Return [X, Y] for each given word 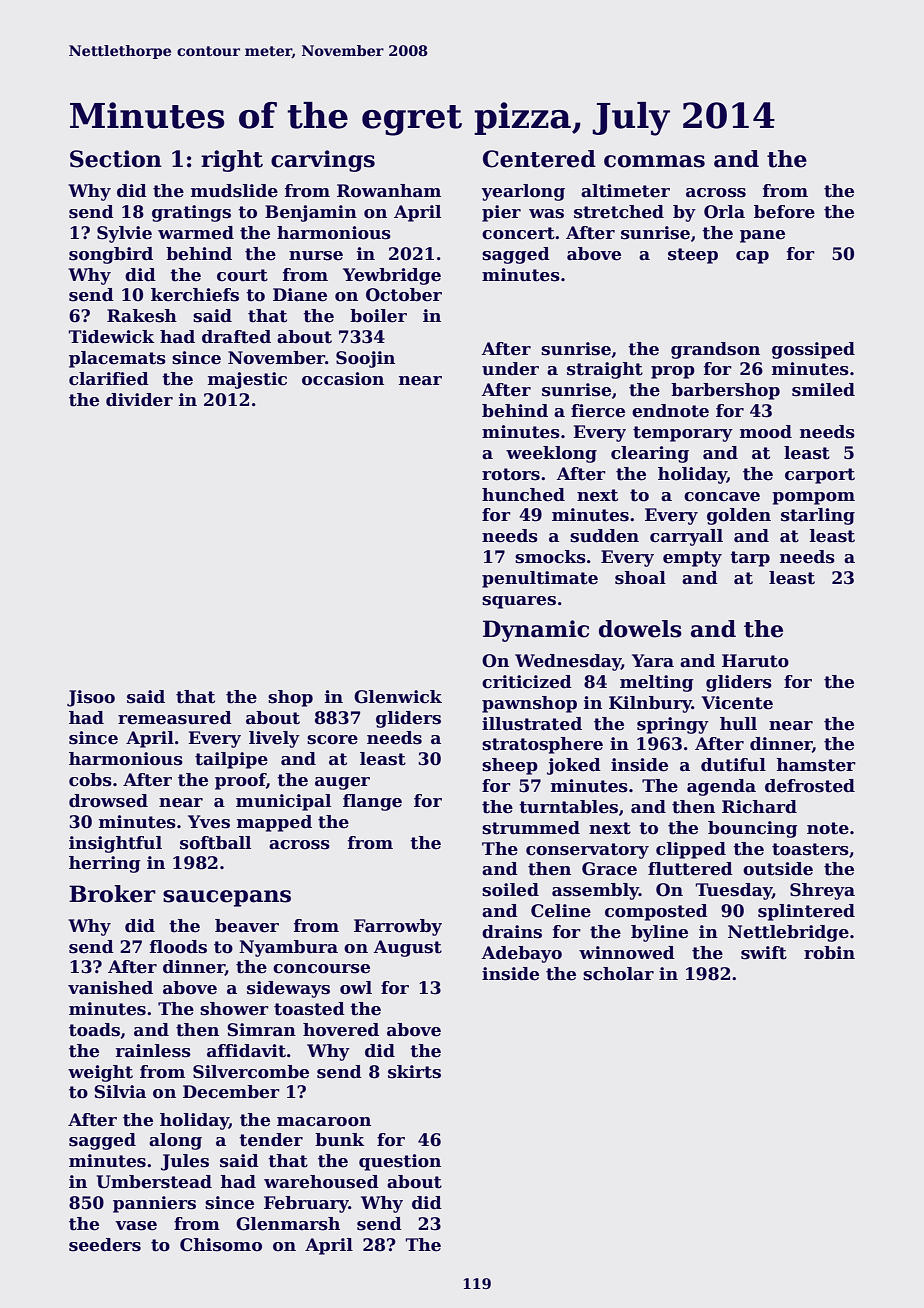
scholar [618, 974]
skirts [414, 1072]
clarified [109, 379]
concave [722, 497]
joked [574, 766]
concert [518, 233]
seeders [105, 1245]
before [784, 212]
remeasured [175, 718]
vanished [110, 988]
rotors [511, 474]
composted [656, 912]
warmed [196, 233]
